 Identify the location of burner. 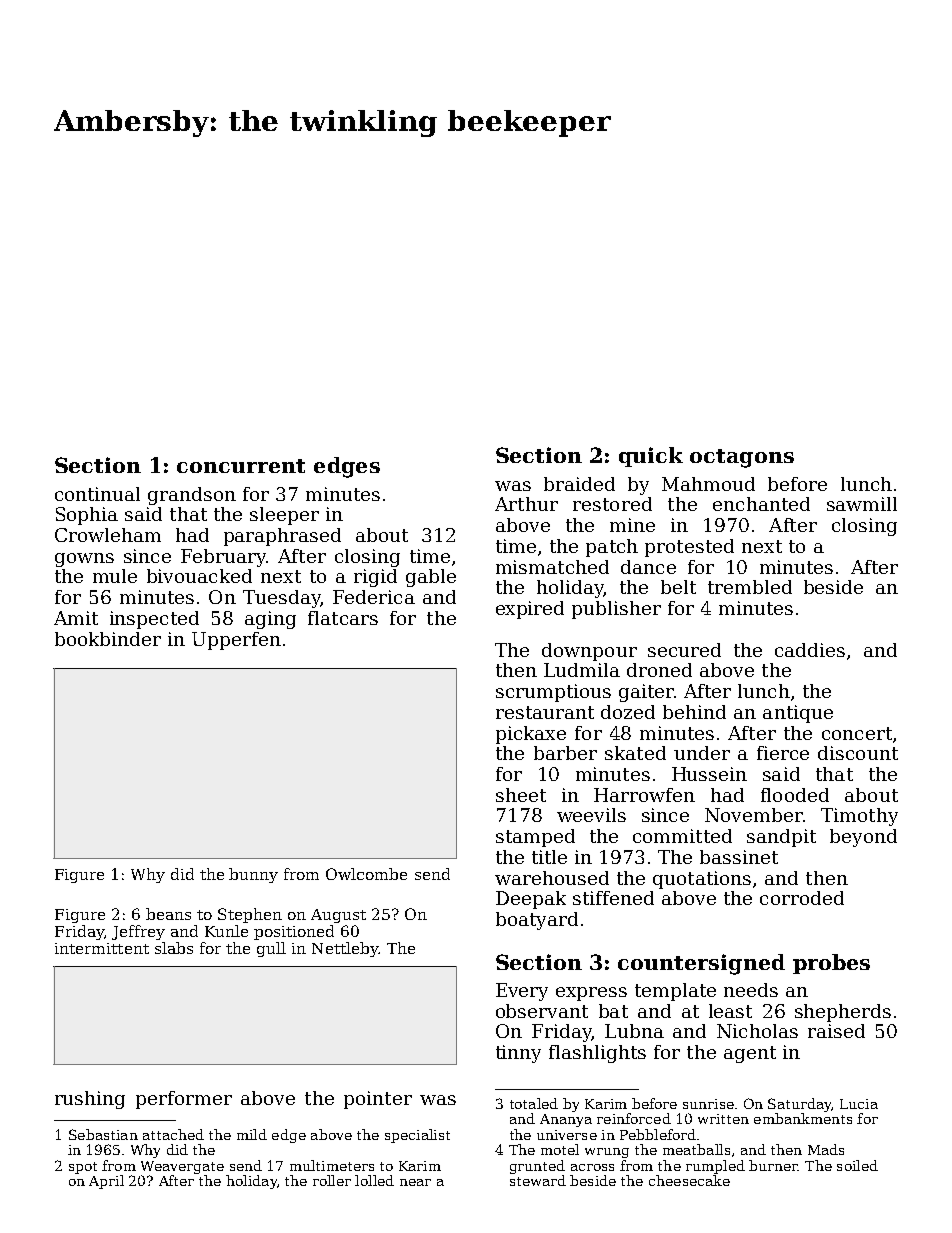
(773, 1165).
